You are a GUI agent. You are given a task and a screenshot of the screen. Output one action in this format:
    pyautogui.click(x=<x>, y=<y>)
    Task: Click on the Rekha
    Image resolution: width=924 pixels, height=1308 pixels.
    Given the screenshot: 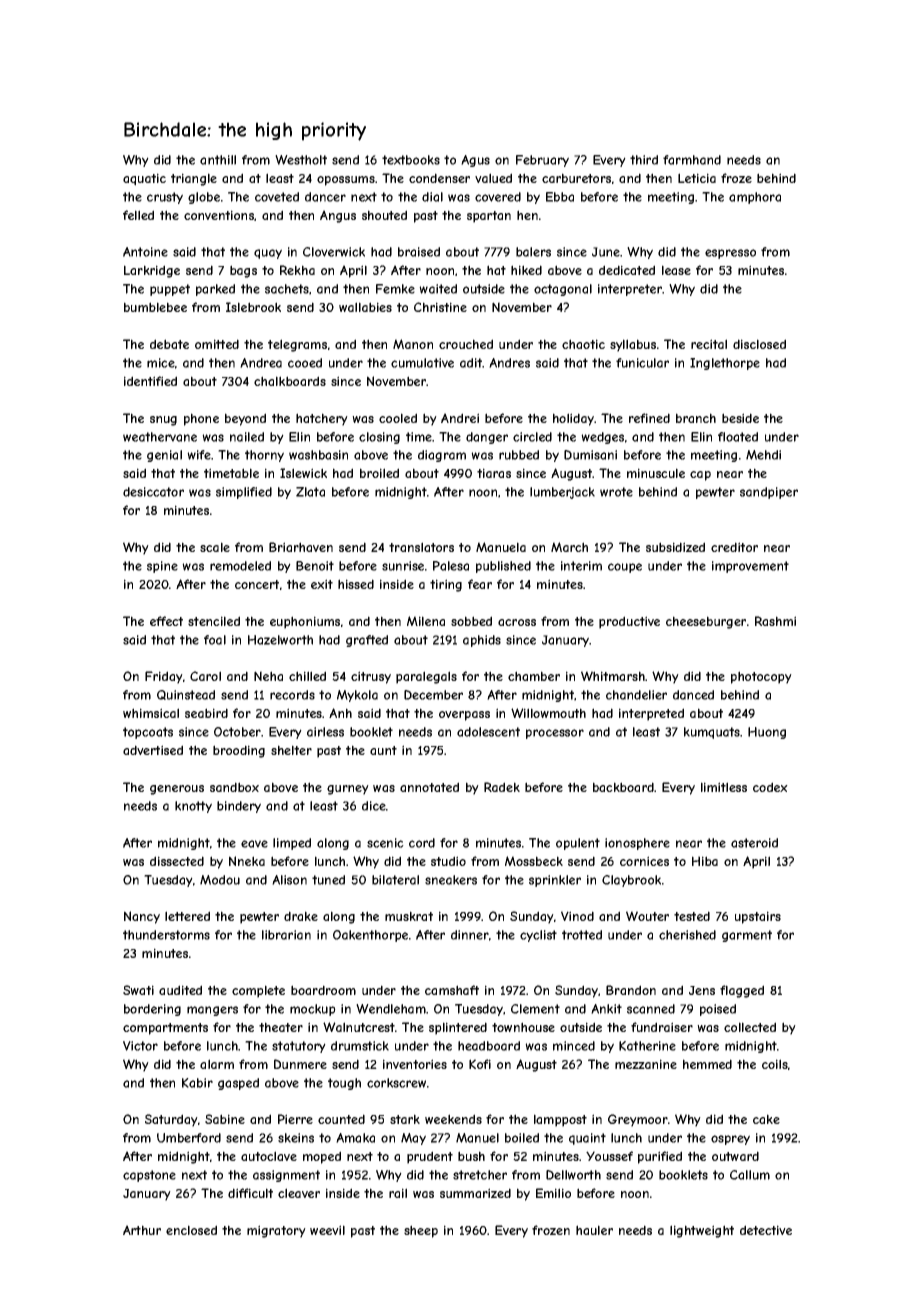 What is the action you would take?
    pyautogui.click(x=297, y=270)
